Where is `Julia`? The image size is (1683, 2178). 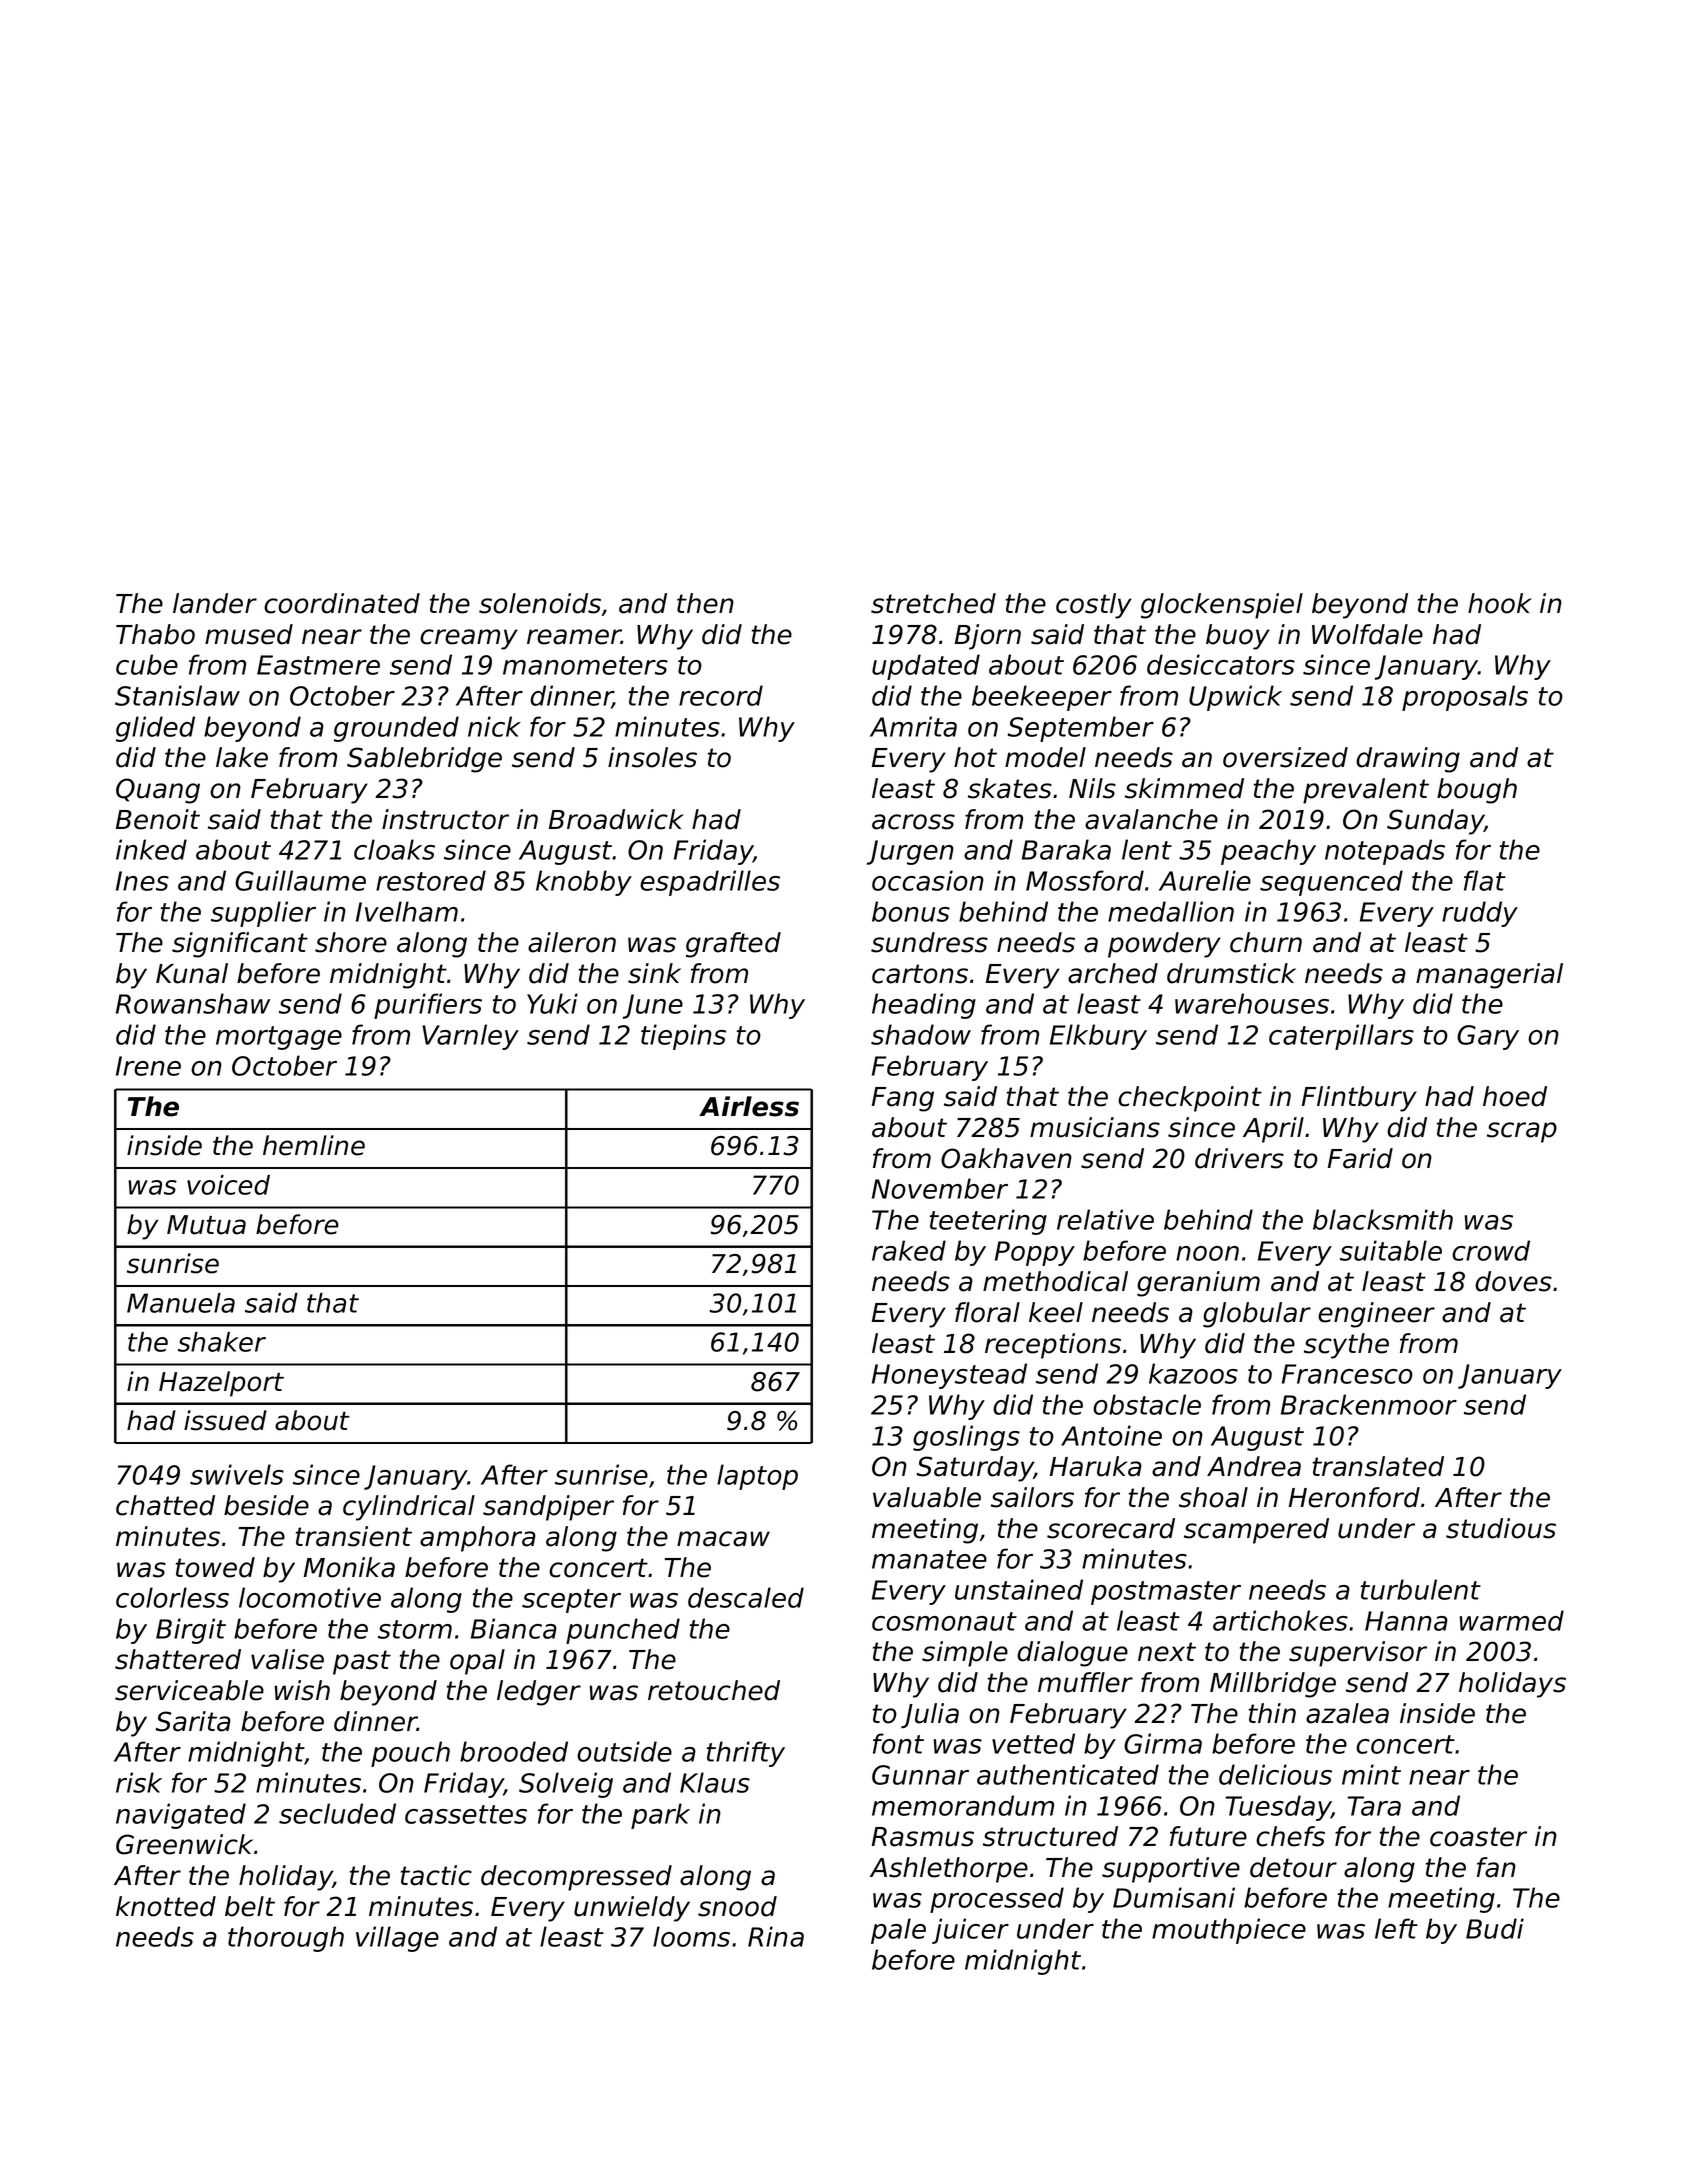
Julia is located at coordinates (930, 1715).
